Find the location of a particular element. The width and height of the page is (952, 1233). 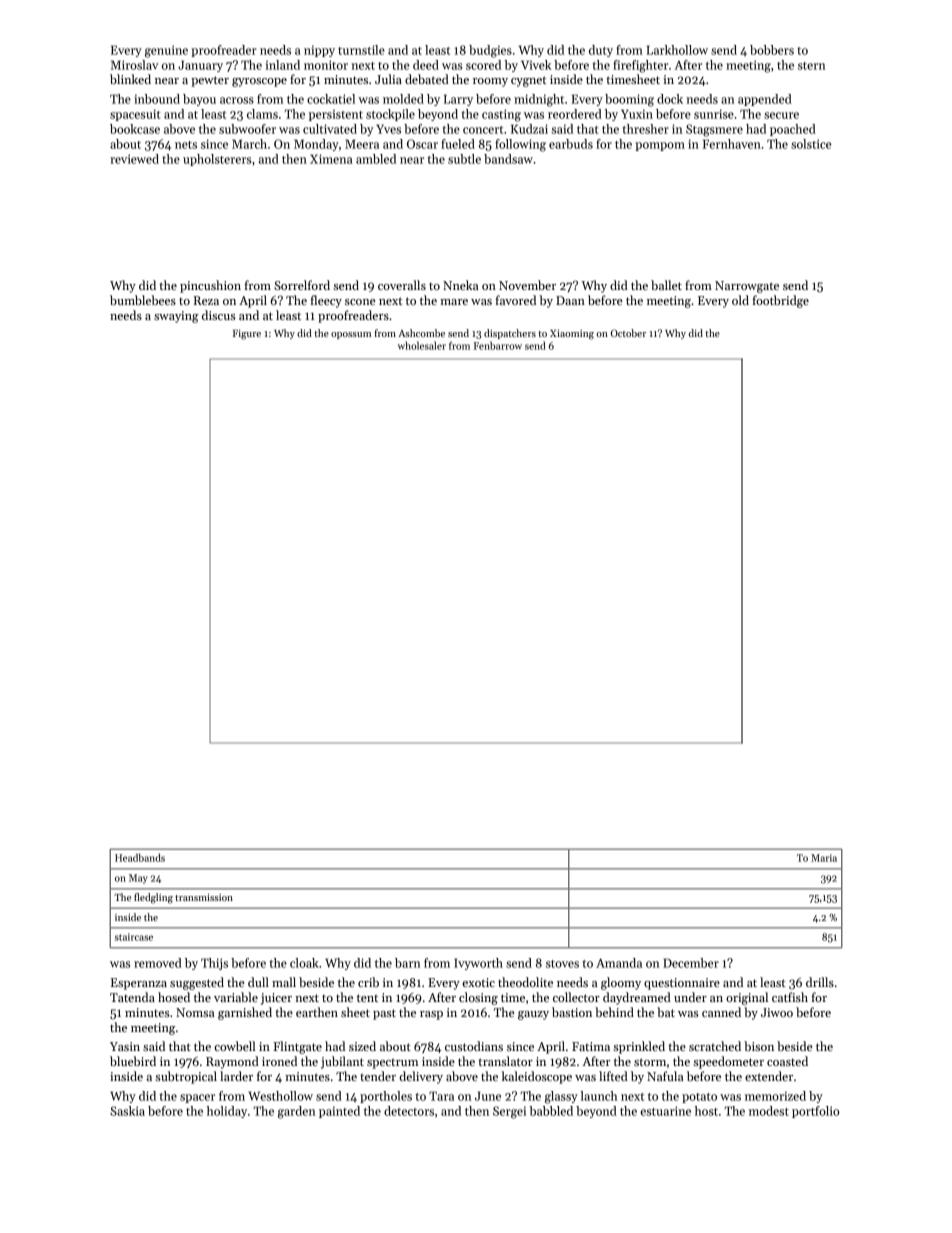

Headbands is located at coordinates (140, 858).
